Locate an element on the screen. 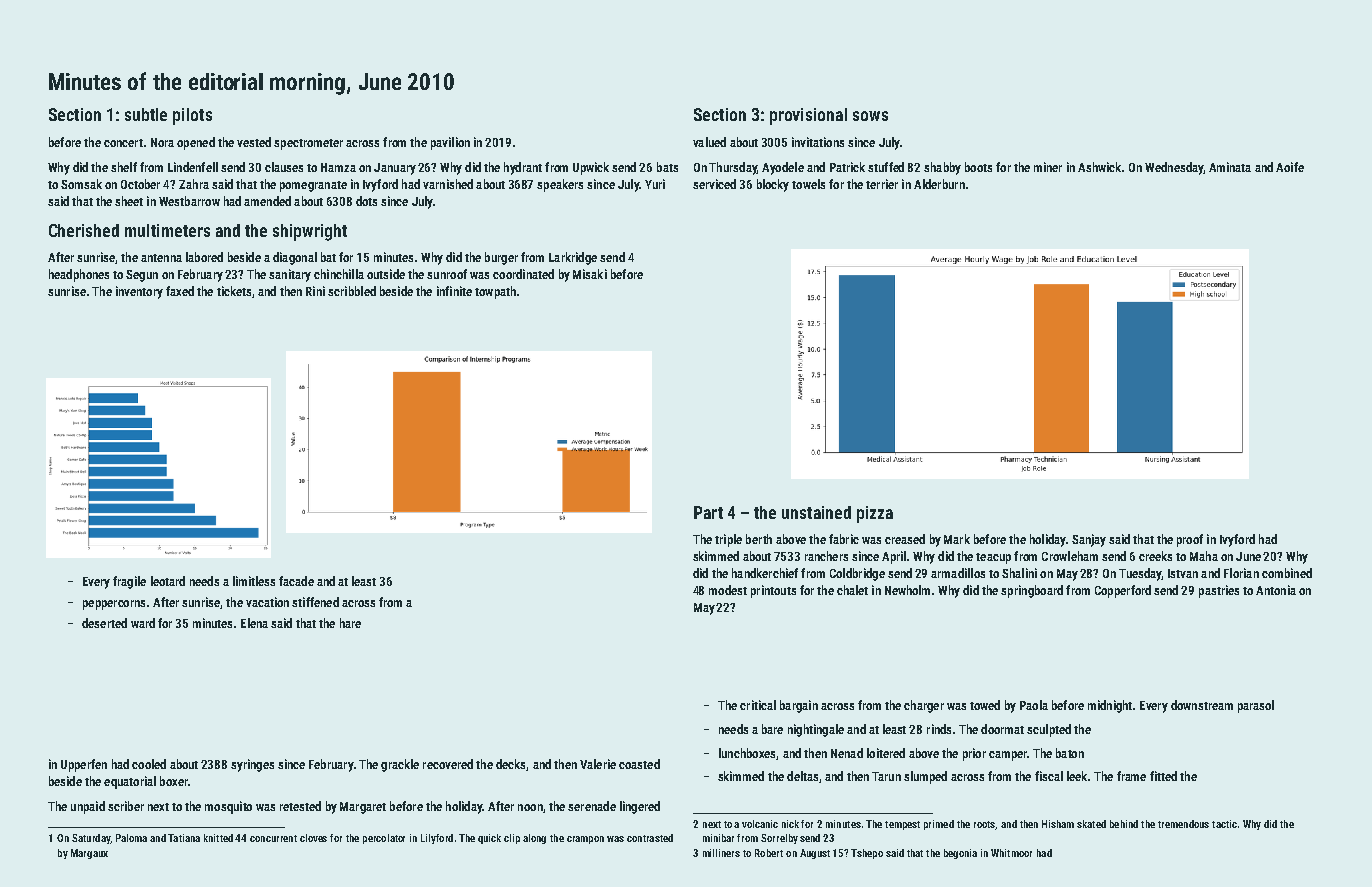  Part is located at coordinates (708, 512).
